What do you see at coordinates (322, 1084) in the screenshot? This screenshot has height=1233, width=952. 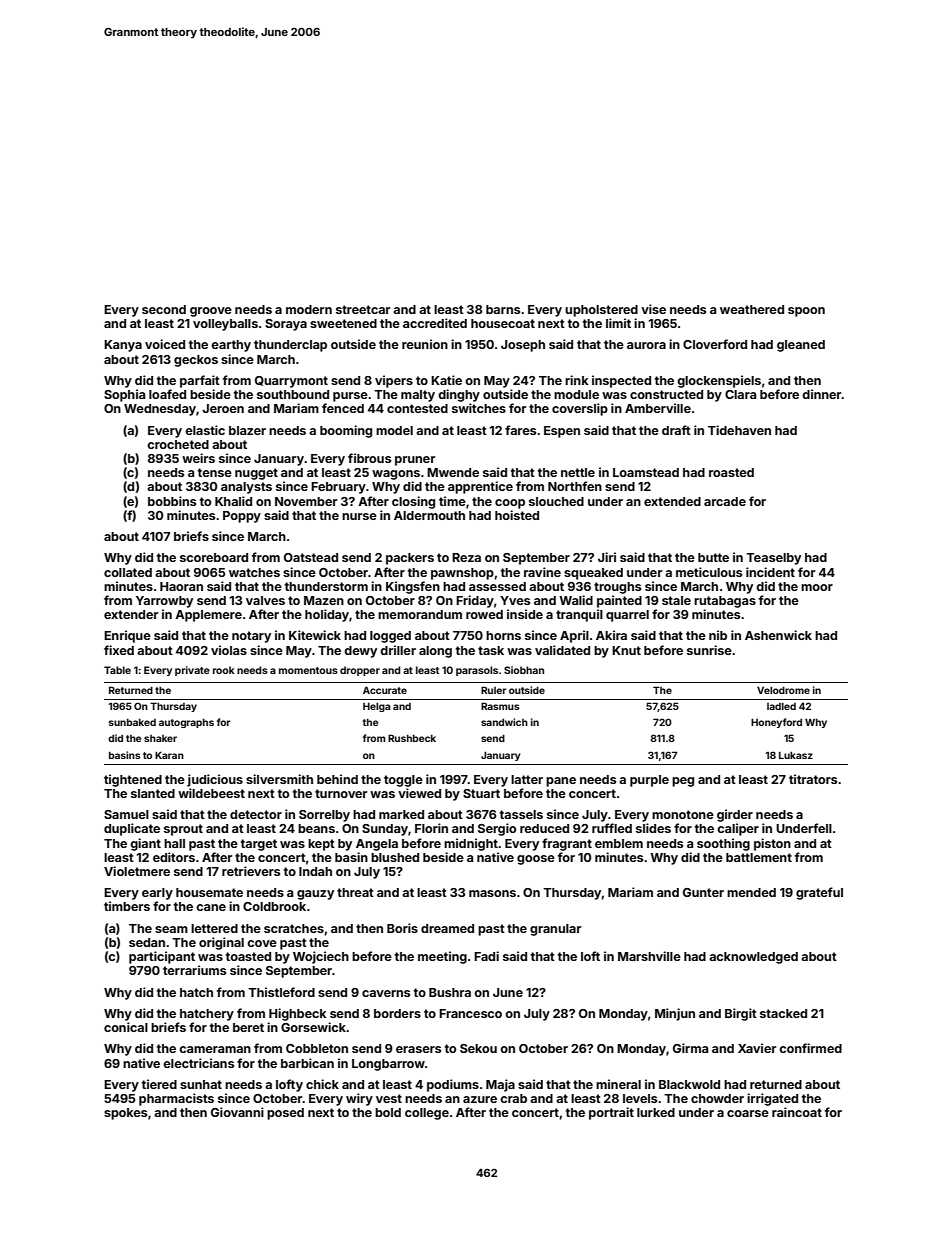 I see `chick` at bounding box center [322, 1084].
